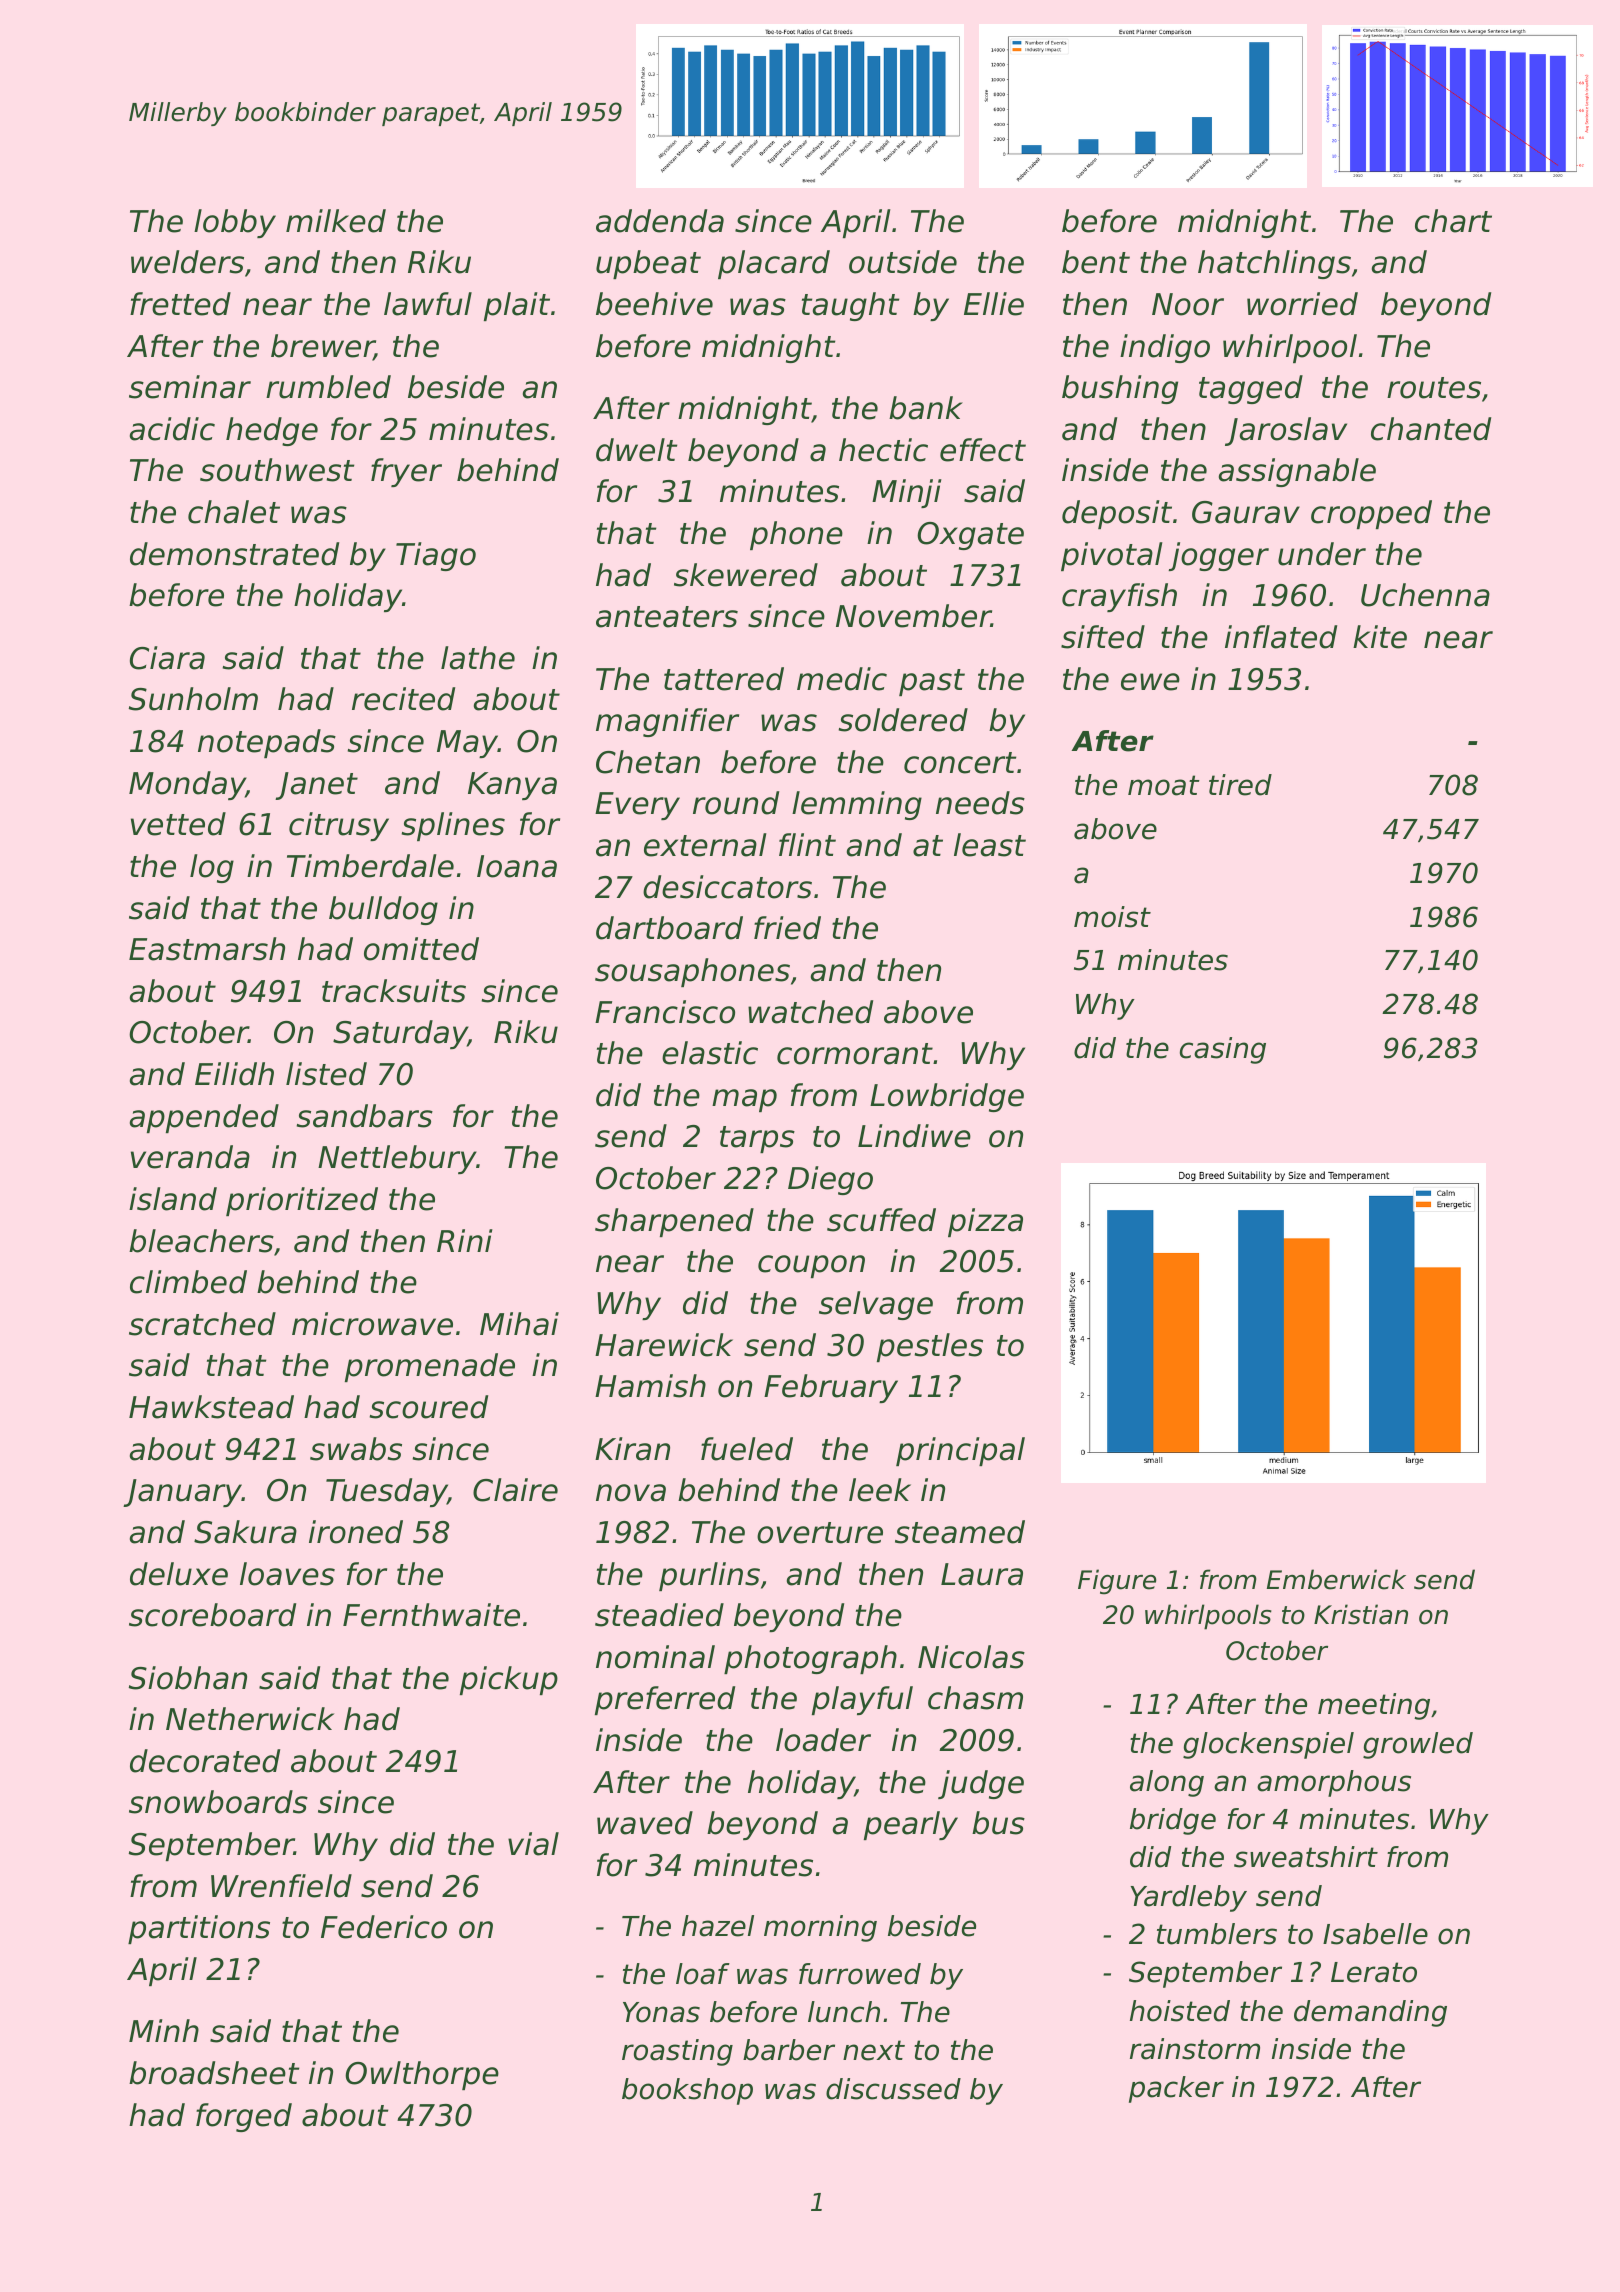 This page has height=2292, width=1620. Describe the element at coordinates (1223, 1050) in the page. I see `casing` at that location.
